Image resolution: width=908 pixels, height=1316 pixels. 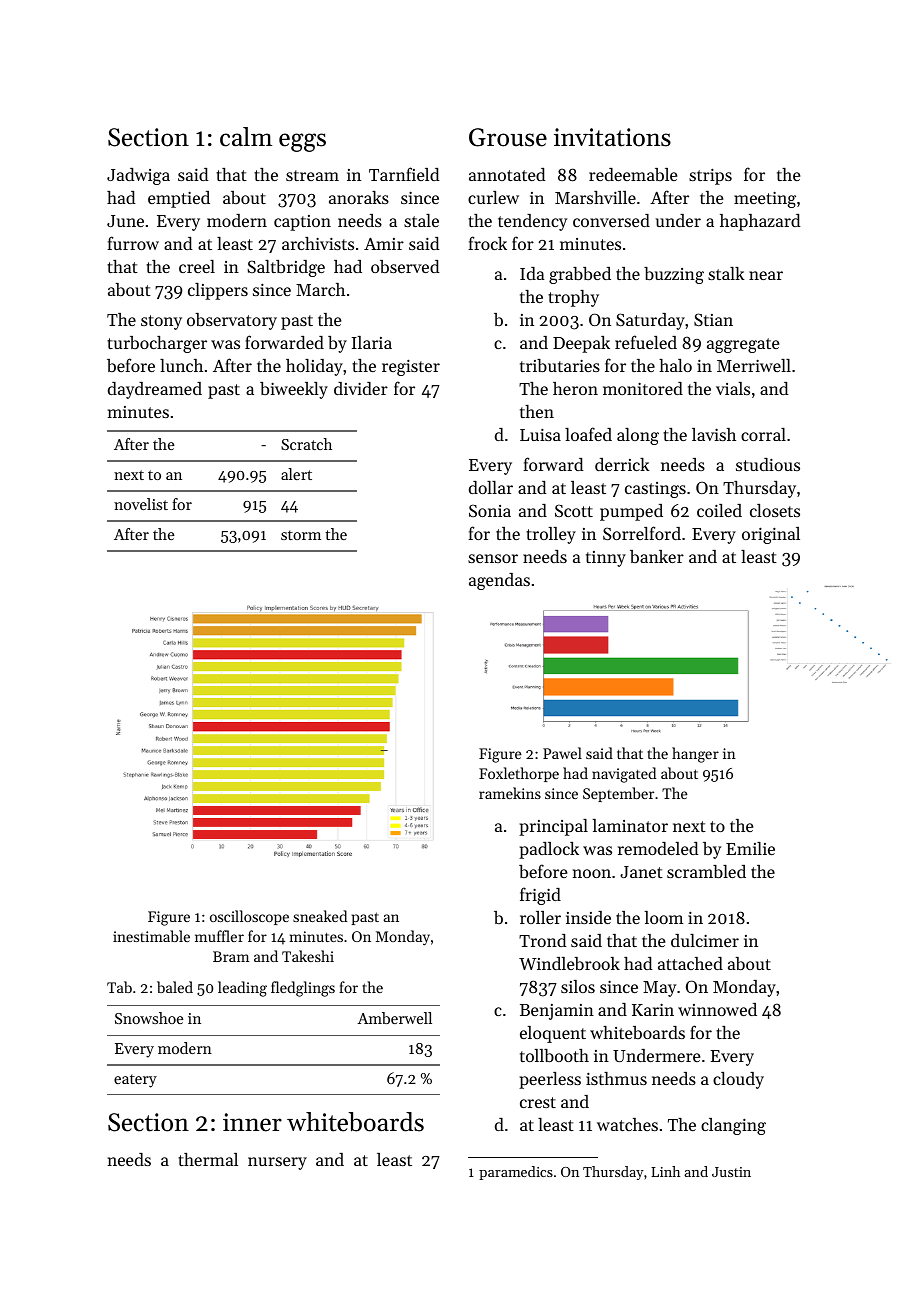 What do you see at coordinates (771, 535) in the document?
I see `original` at bounding box center [771, 535].
